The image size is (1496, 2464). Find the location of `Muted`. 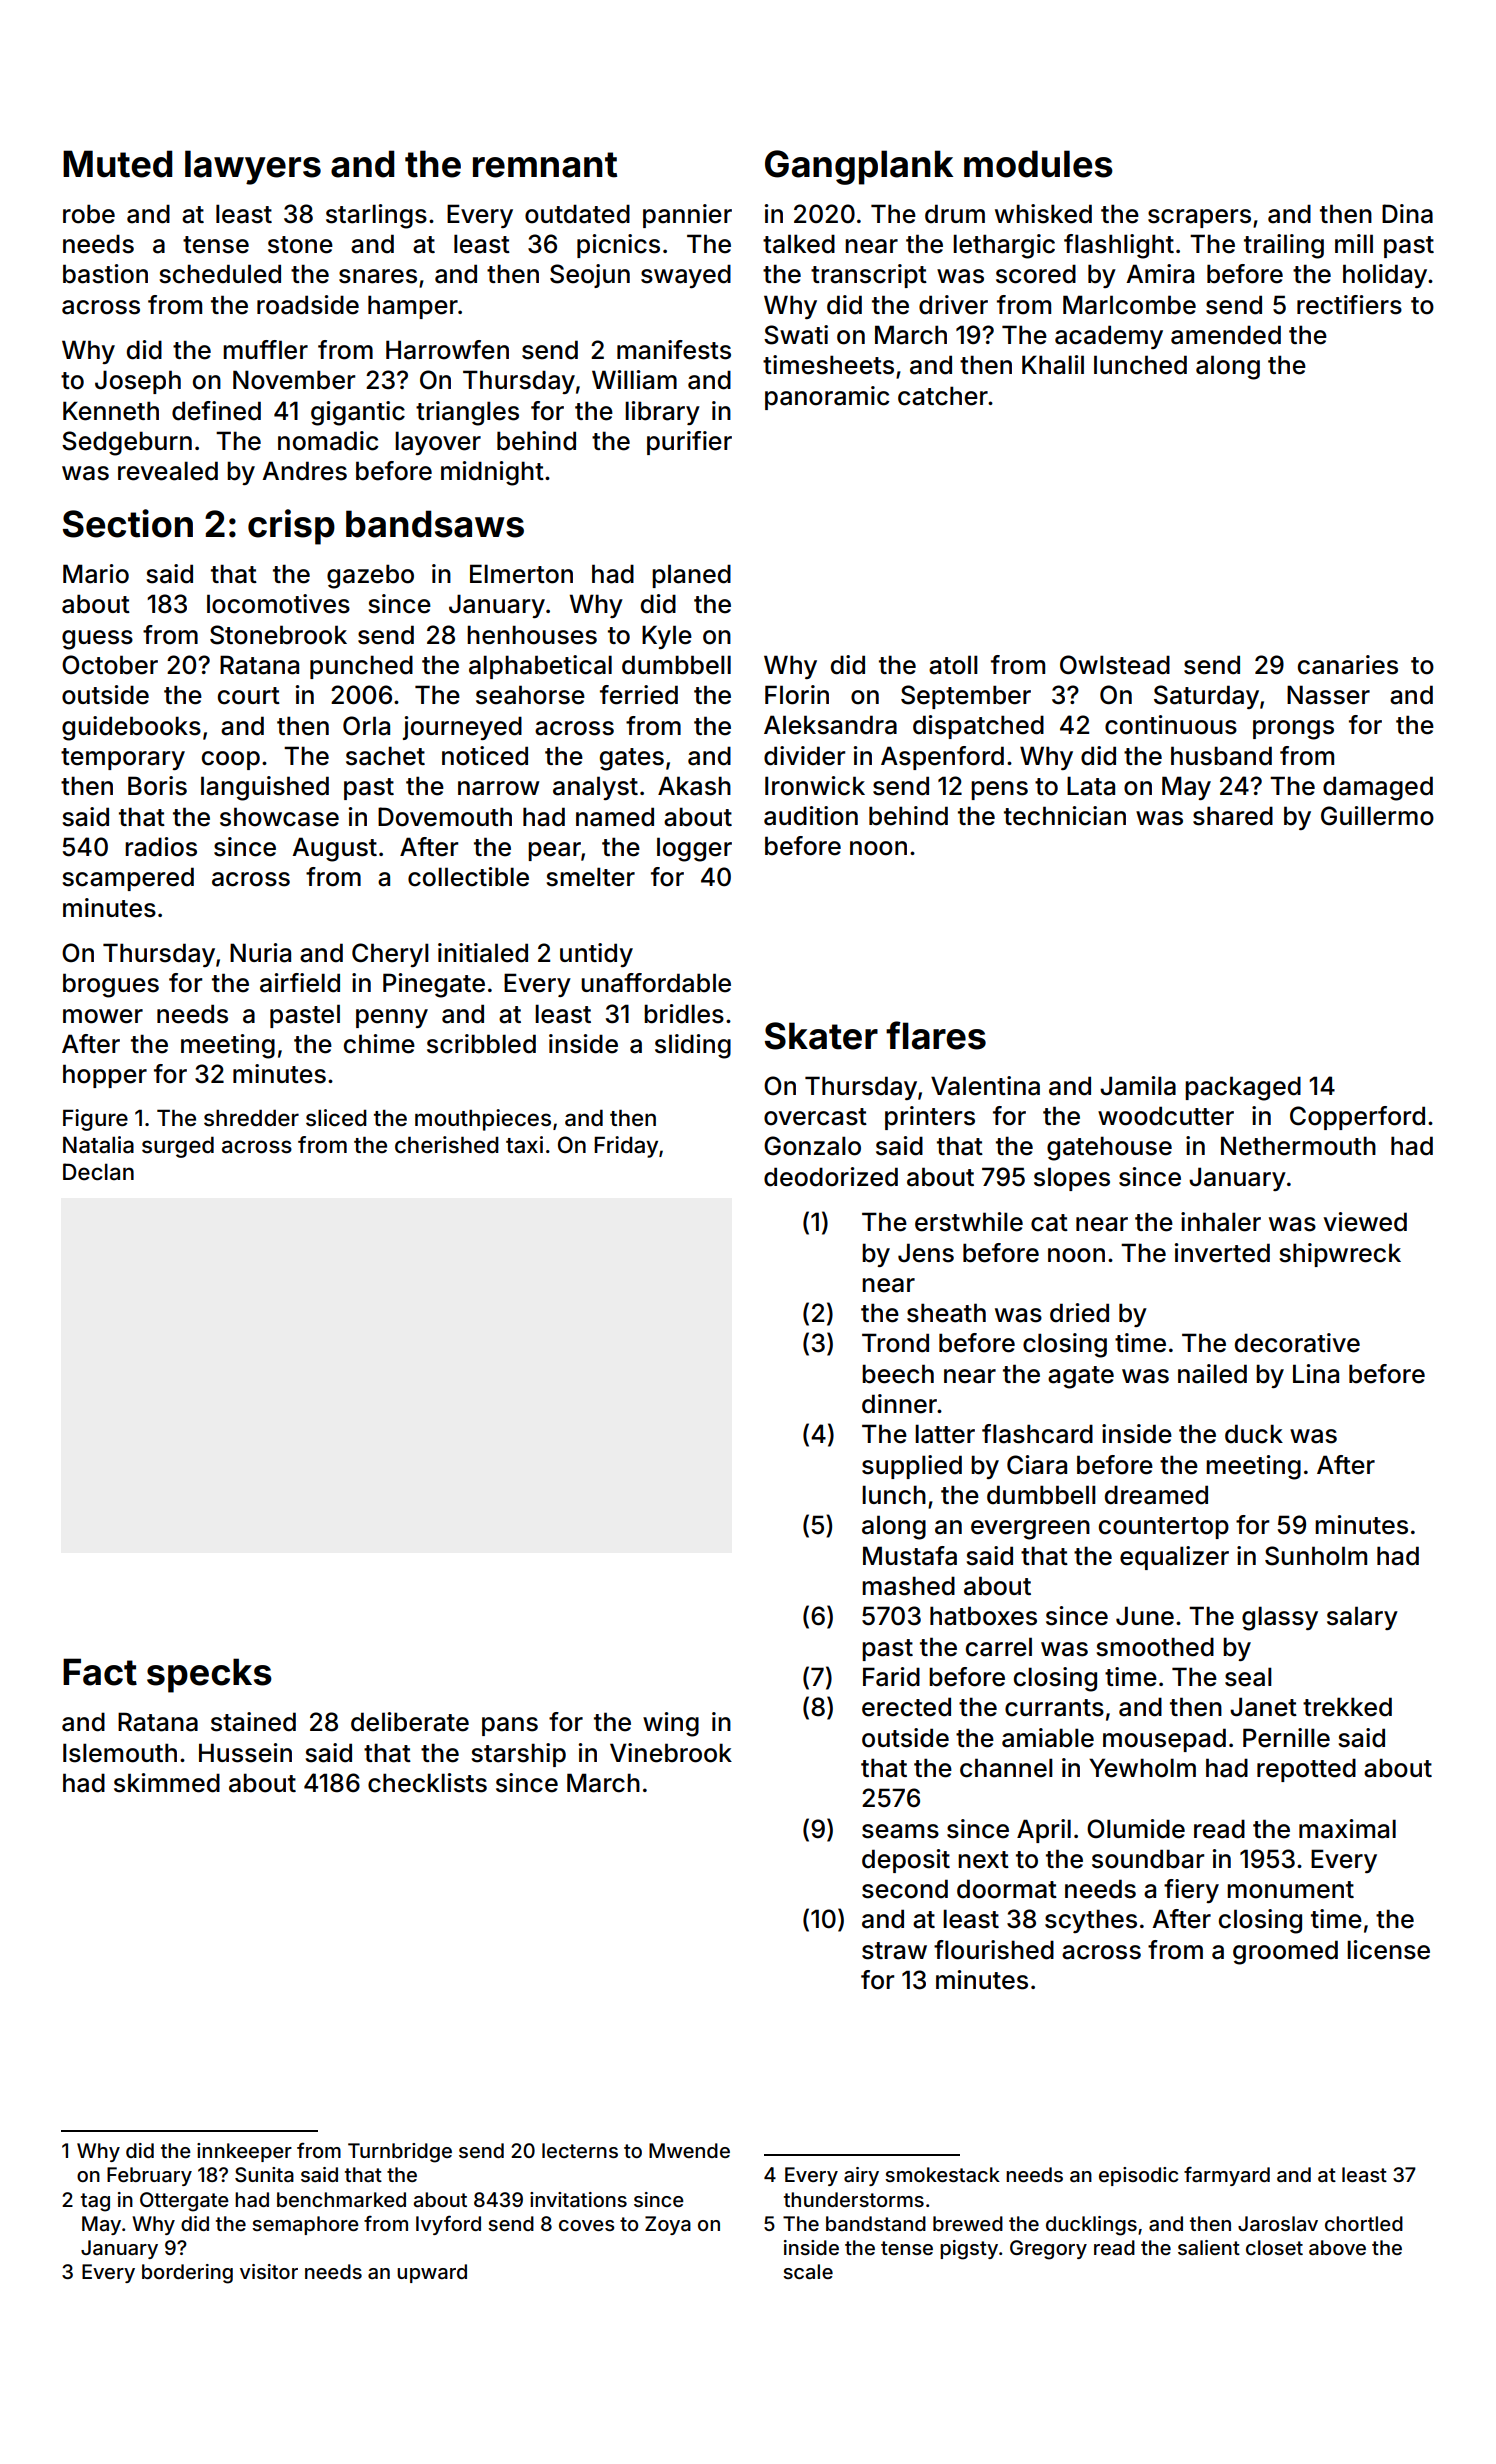

Muted is located at coordinates (117, 164).
